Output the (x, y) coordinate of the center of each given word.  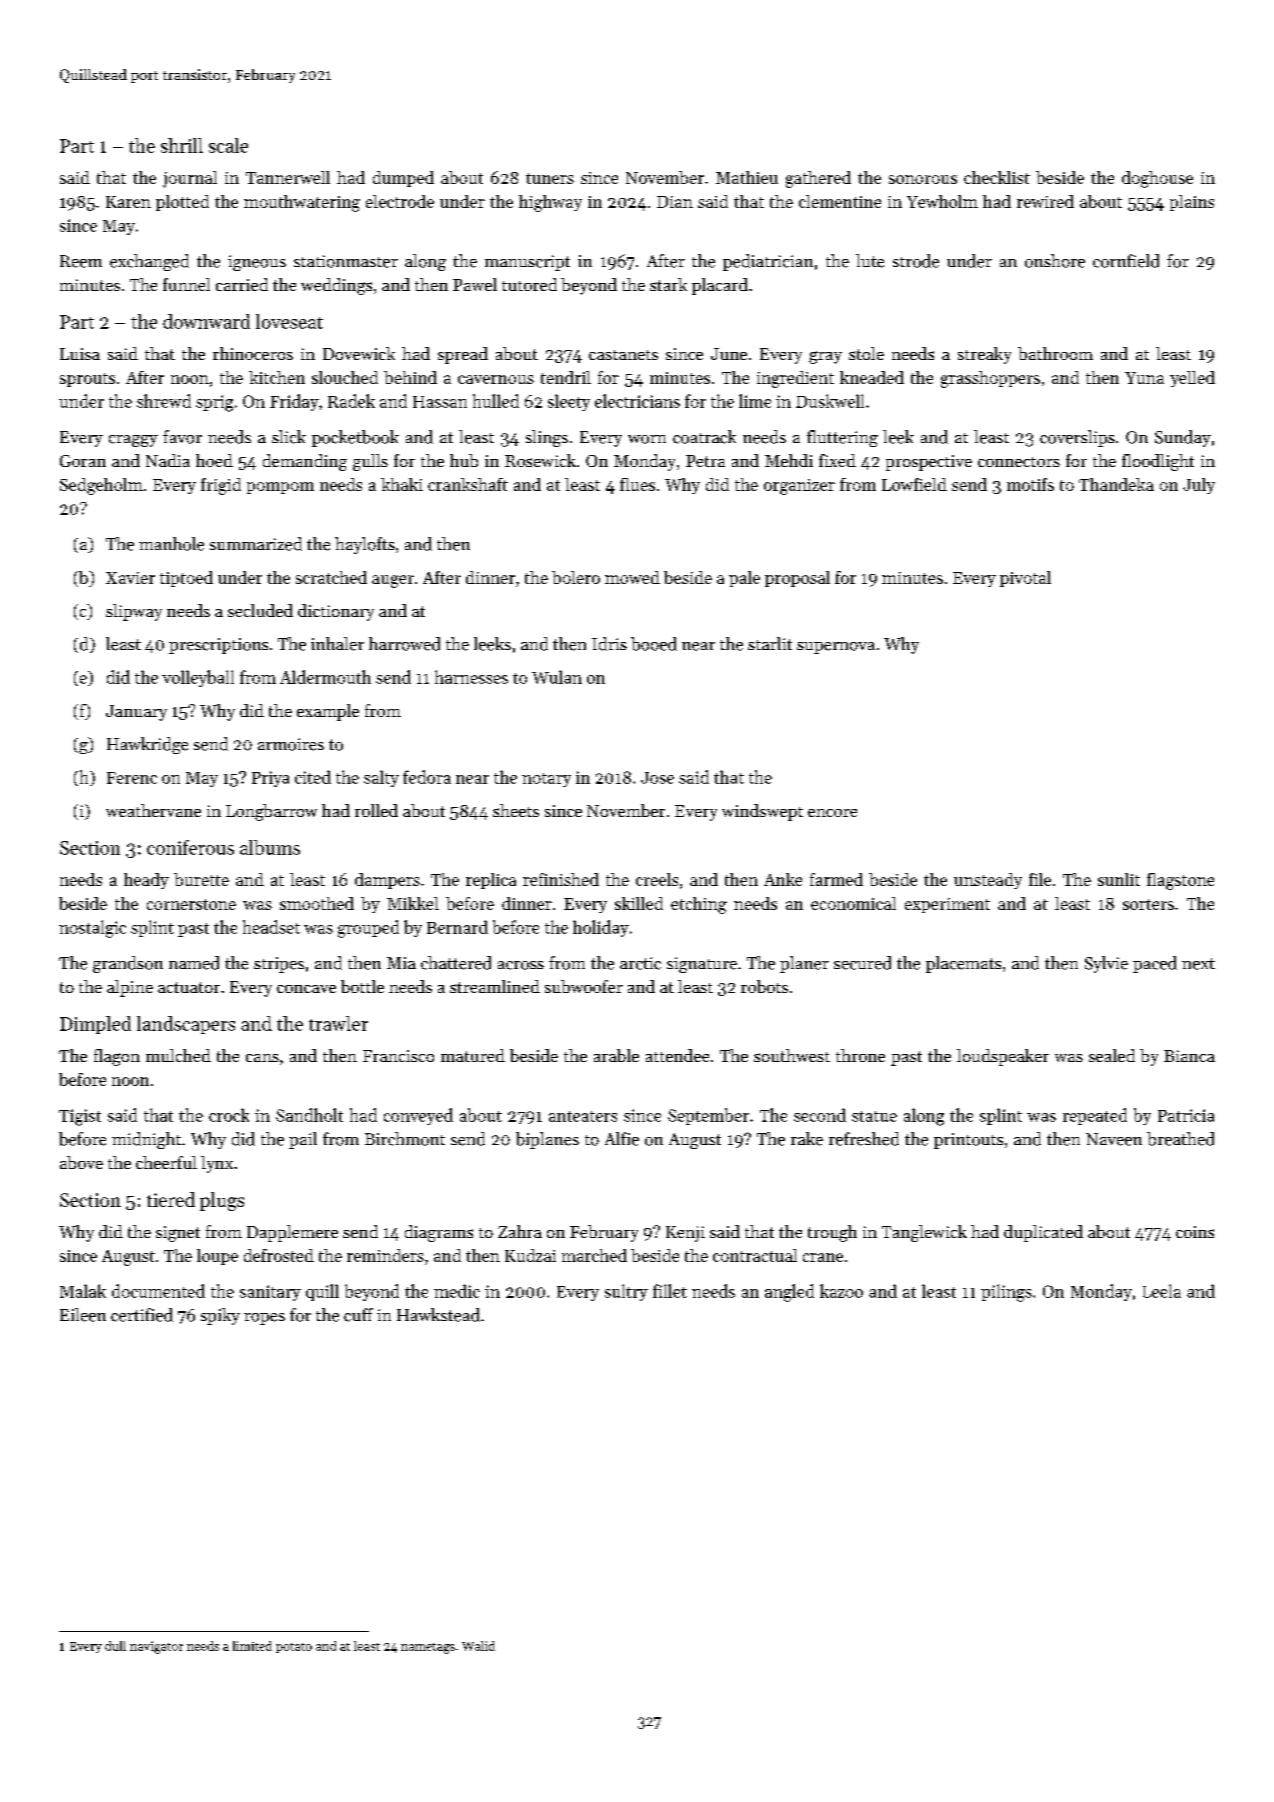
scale (228, 145)
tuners (550, 178)
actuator (189, 987)
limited (252, 1646)
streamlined (495, 986)
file (1040, 879)
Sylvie (1106, 964)
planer (804, 964)
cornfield (1126, 261)
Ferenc (132, 778)
